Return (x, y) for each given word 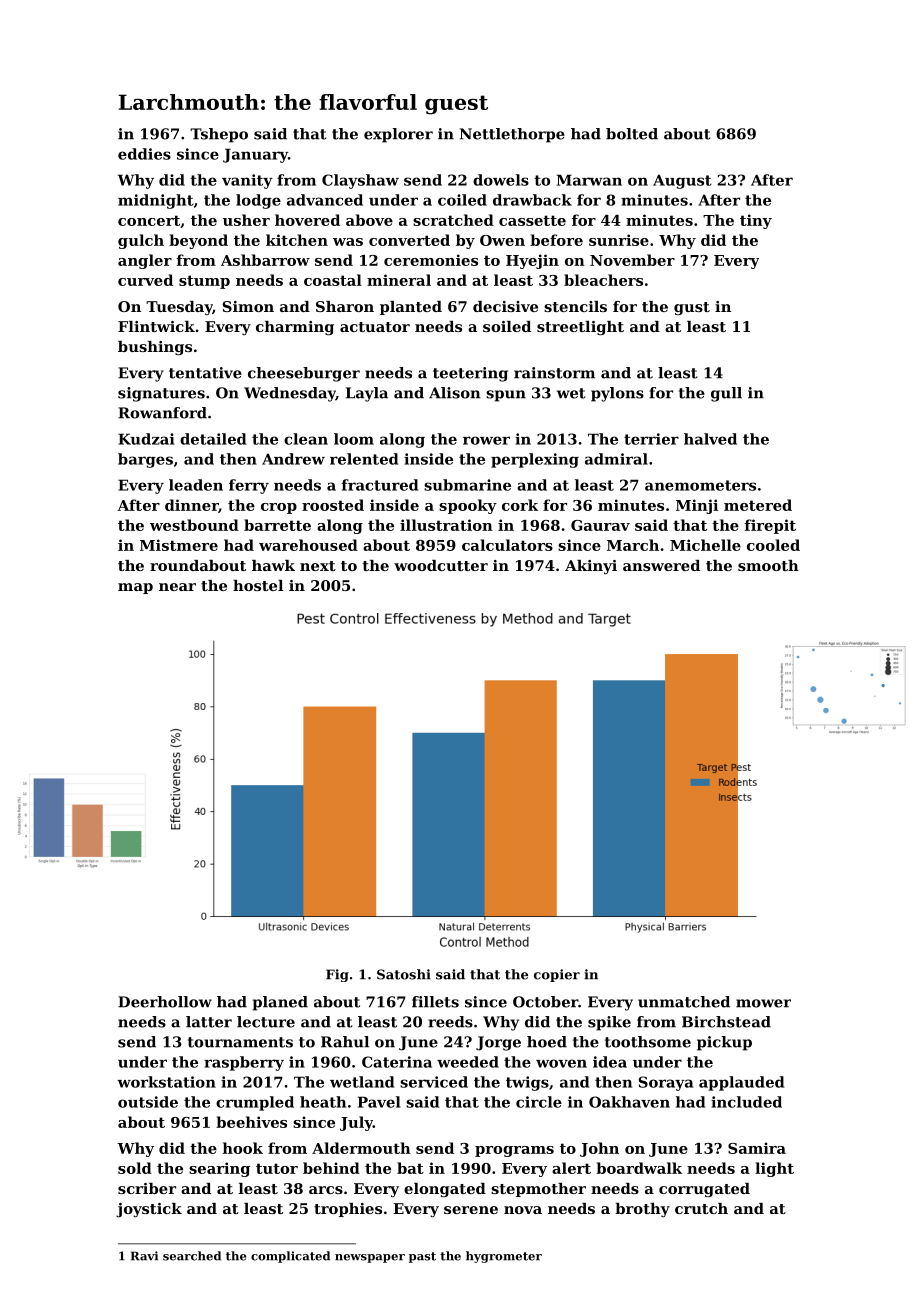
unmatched (684, 1002)
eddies (144, 154)
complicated (290, 1257)
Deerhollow (165, 1002)
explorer (398, 135)
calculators (507, 545)
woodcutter (441, 565)
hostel (258, 585)
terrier (651, 439)
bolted (632, 134)
